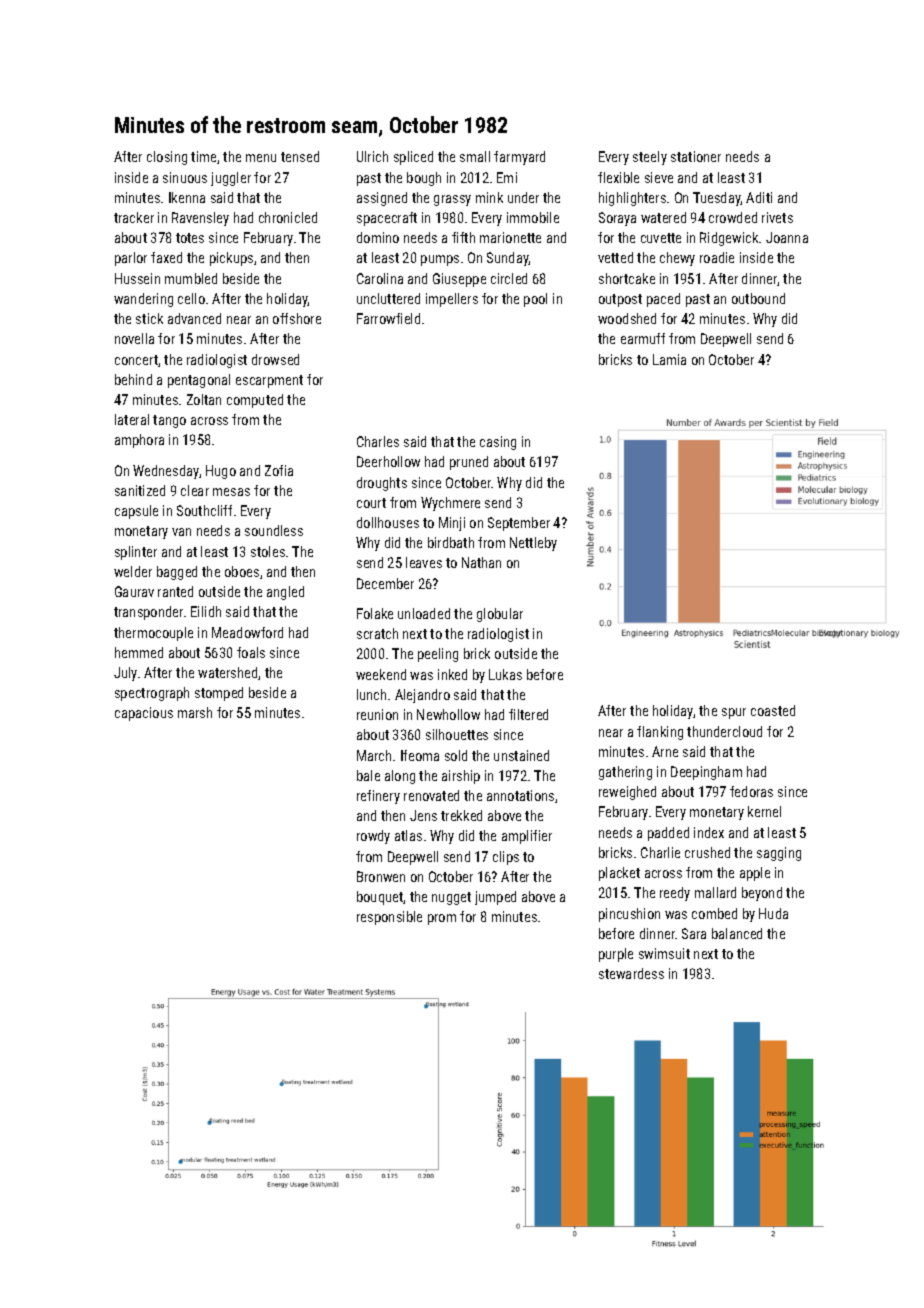 This page has height=1308, width=924. I want to click on Folake, so click(375, 613).
